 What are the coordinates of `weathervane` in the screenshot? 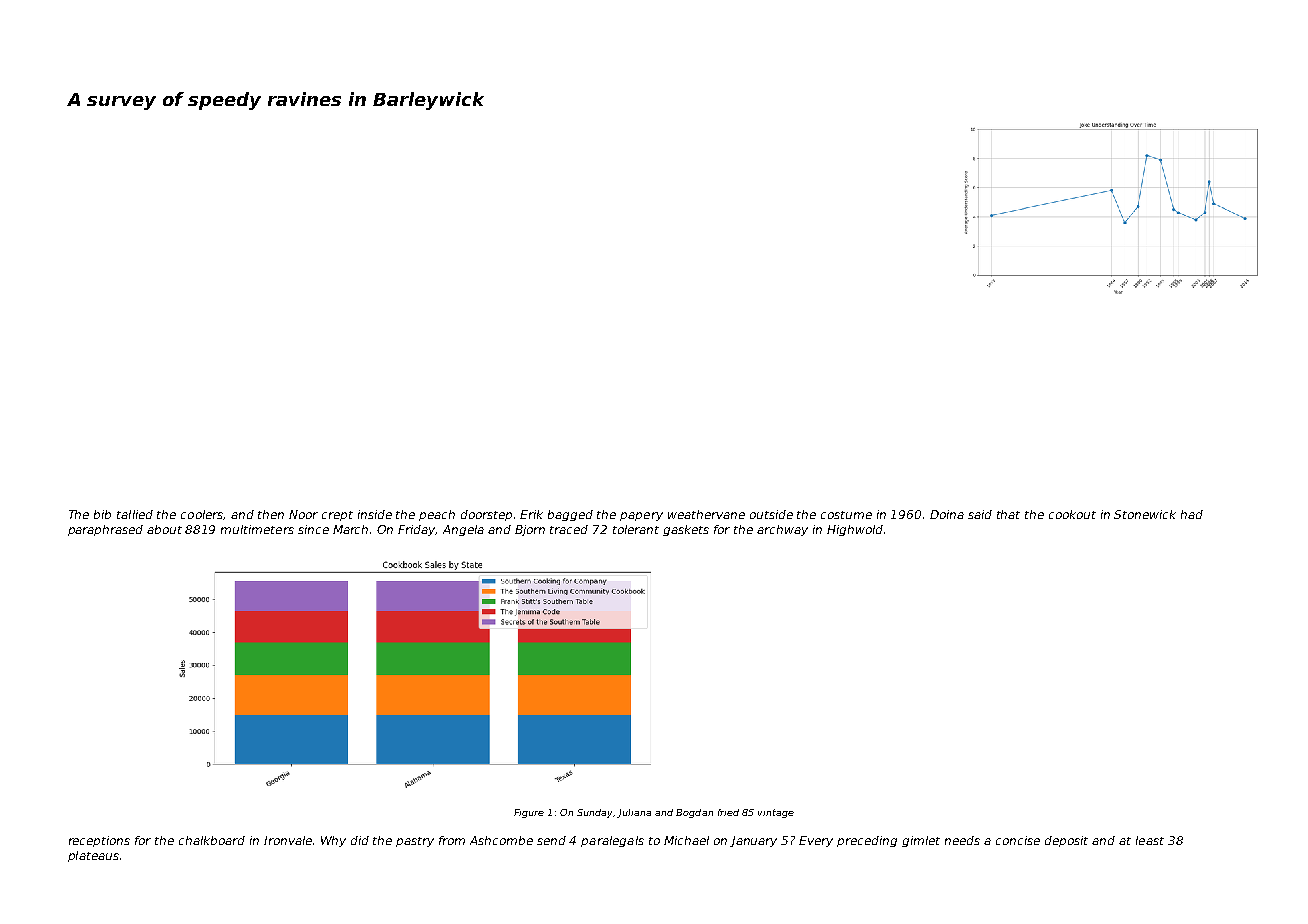 It's located at (706, 514).
